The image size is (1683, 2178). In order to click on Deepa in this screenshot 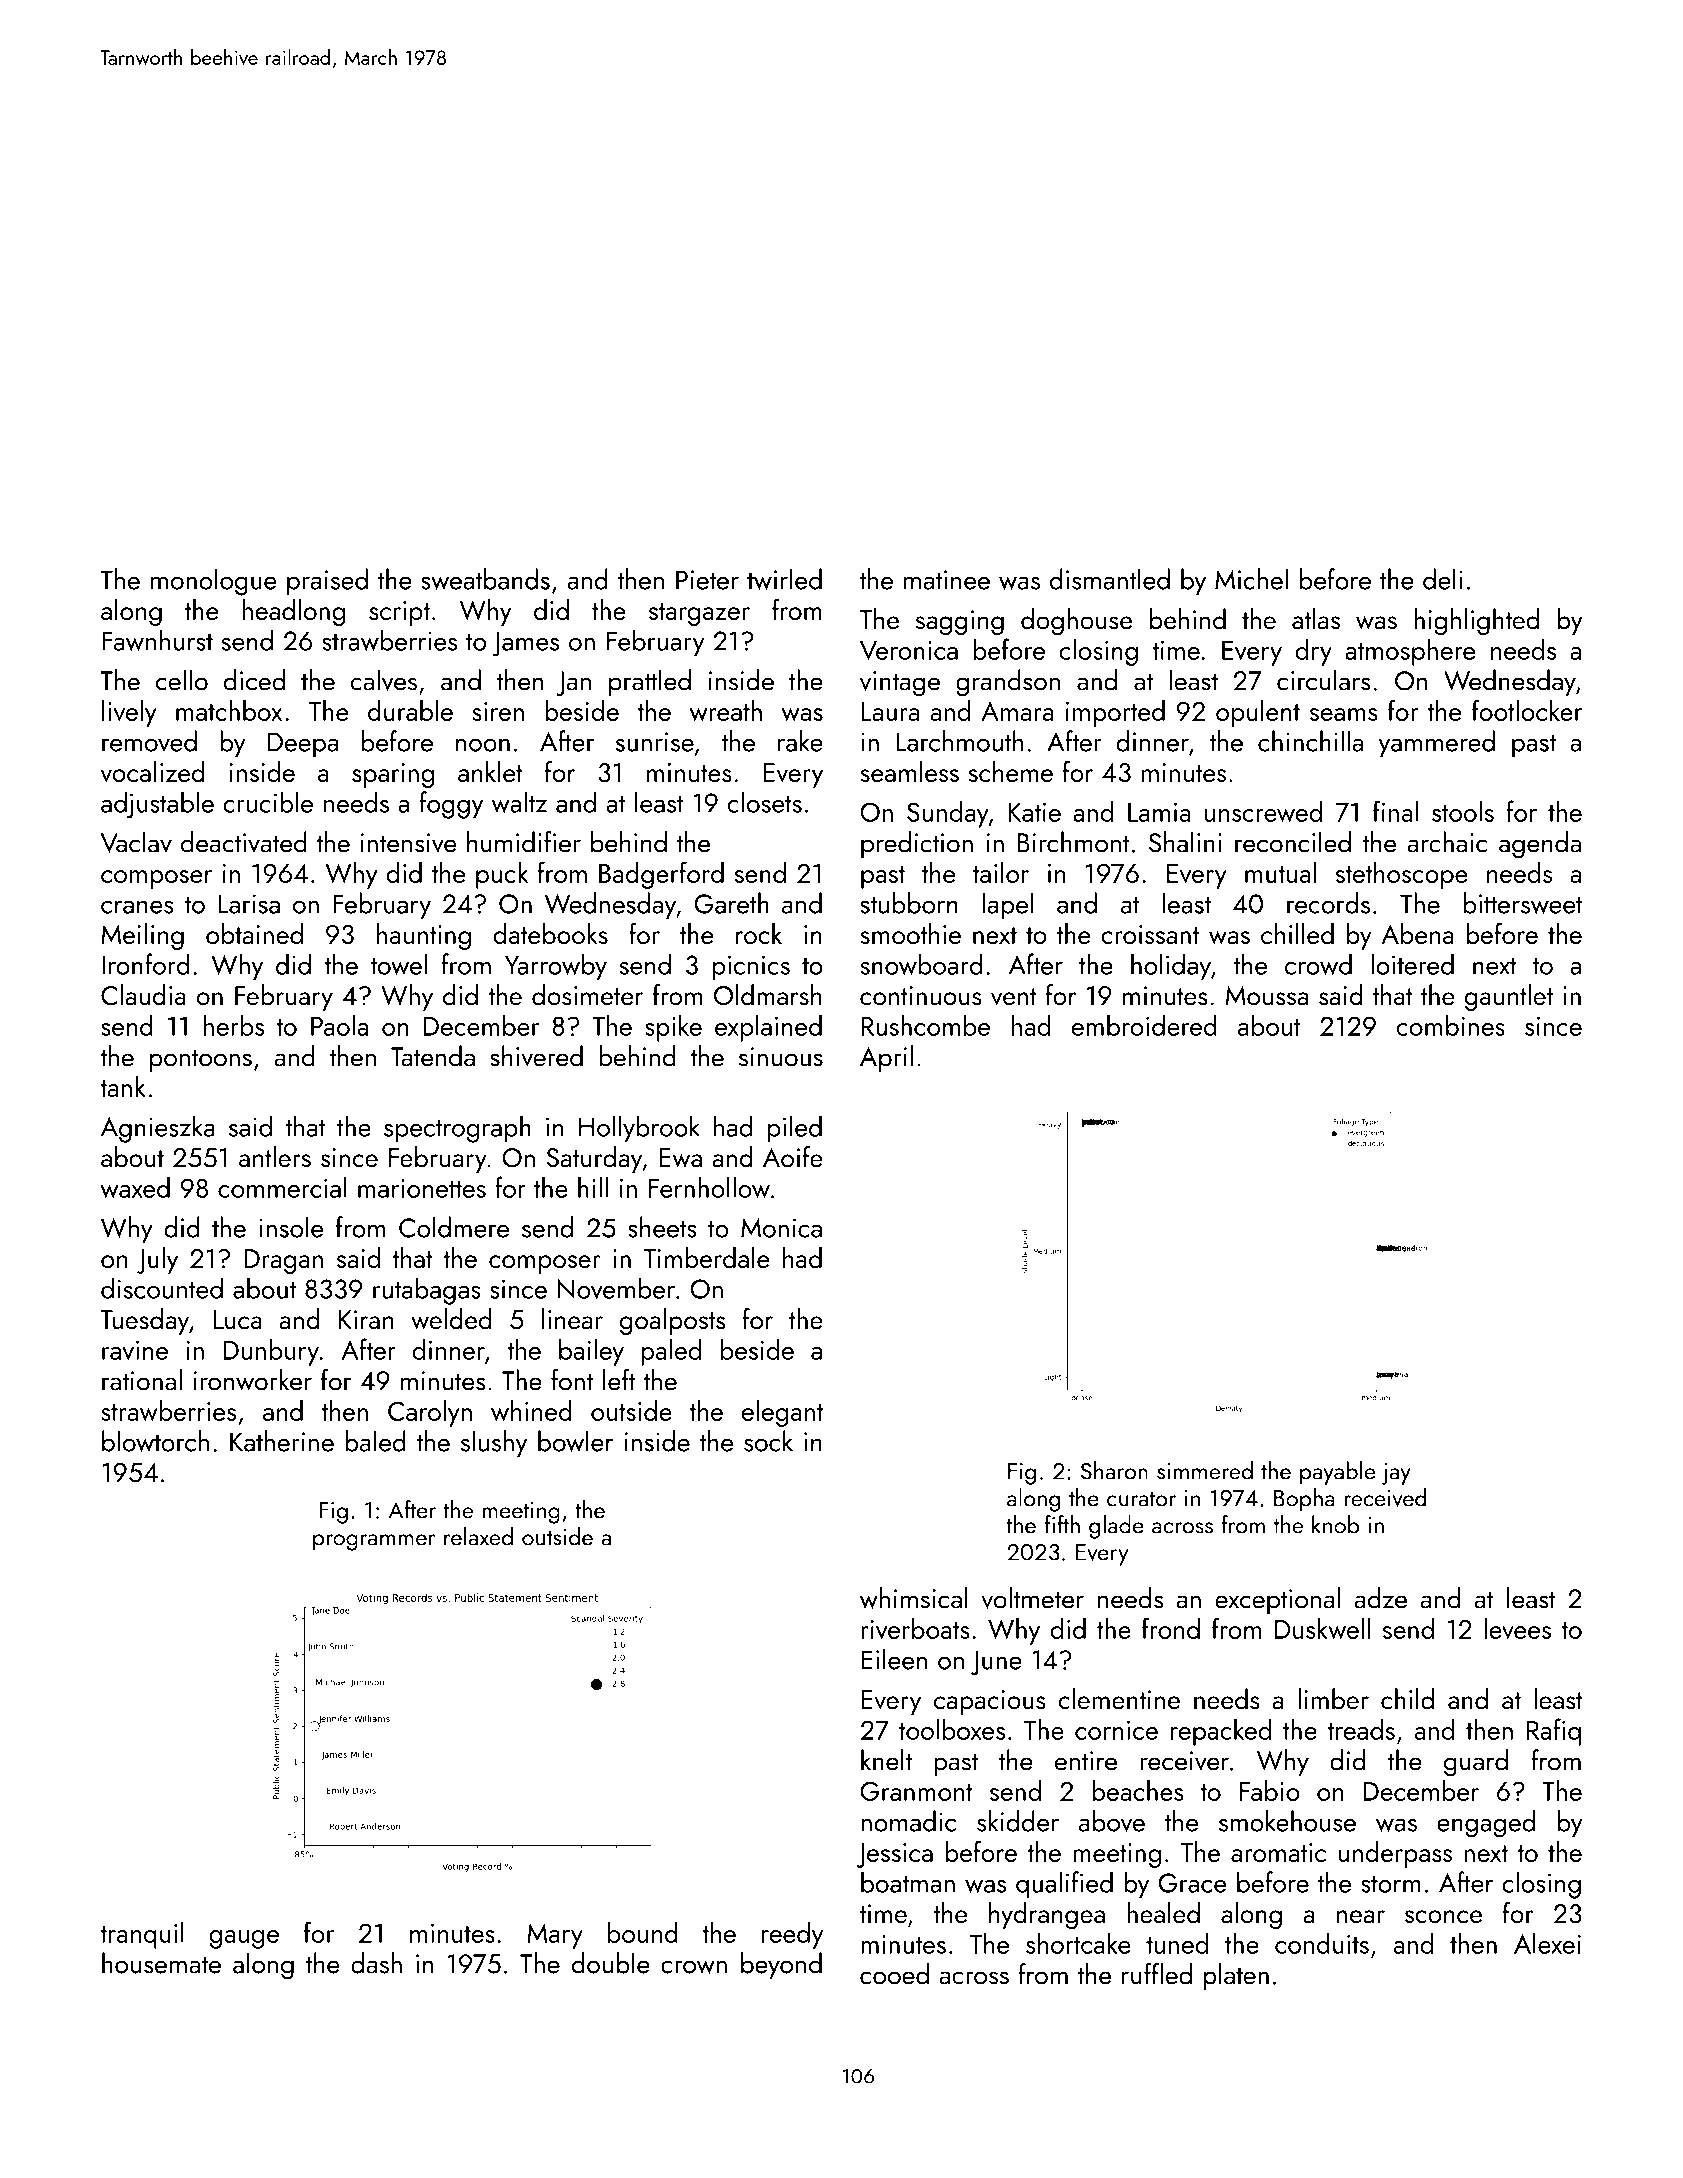, I will do `click(303, 744)`.
